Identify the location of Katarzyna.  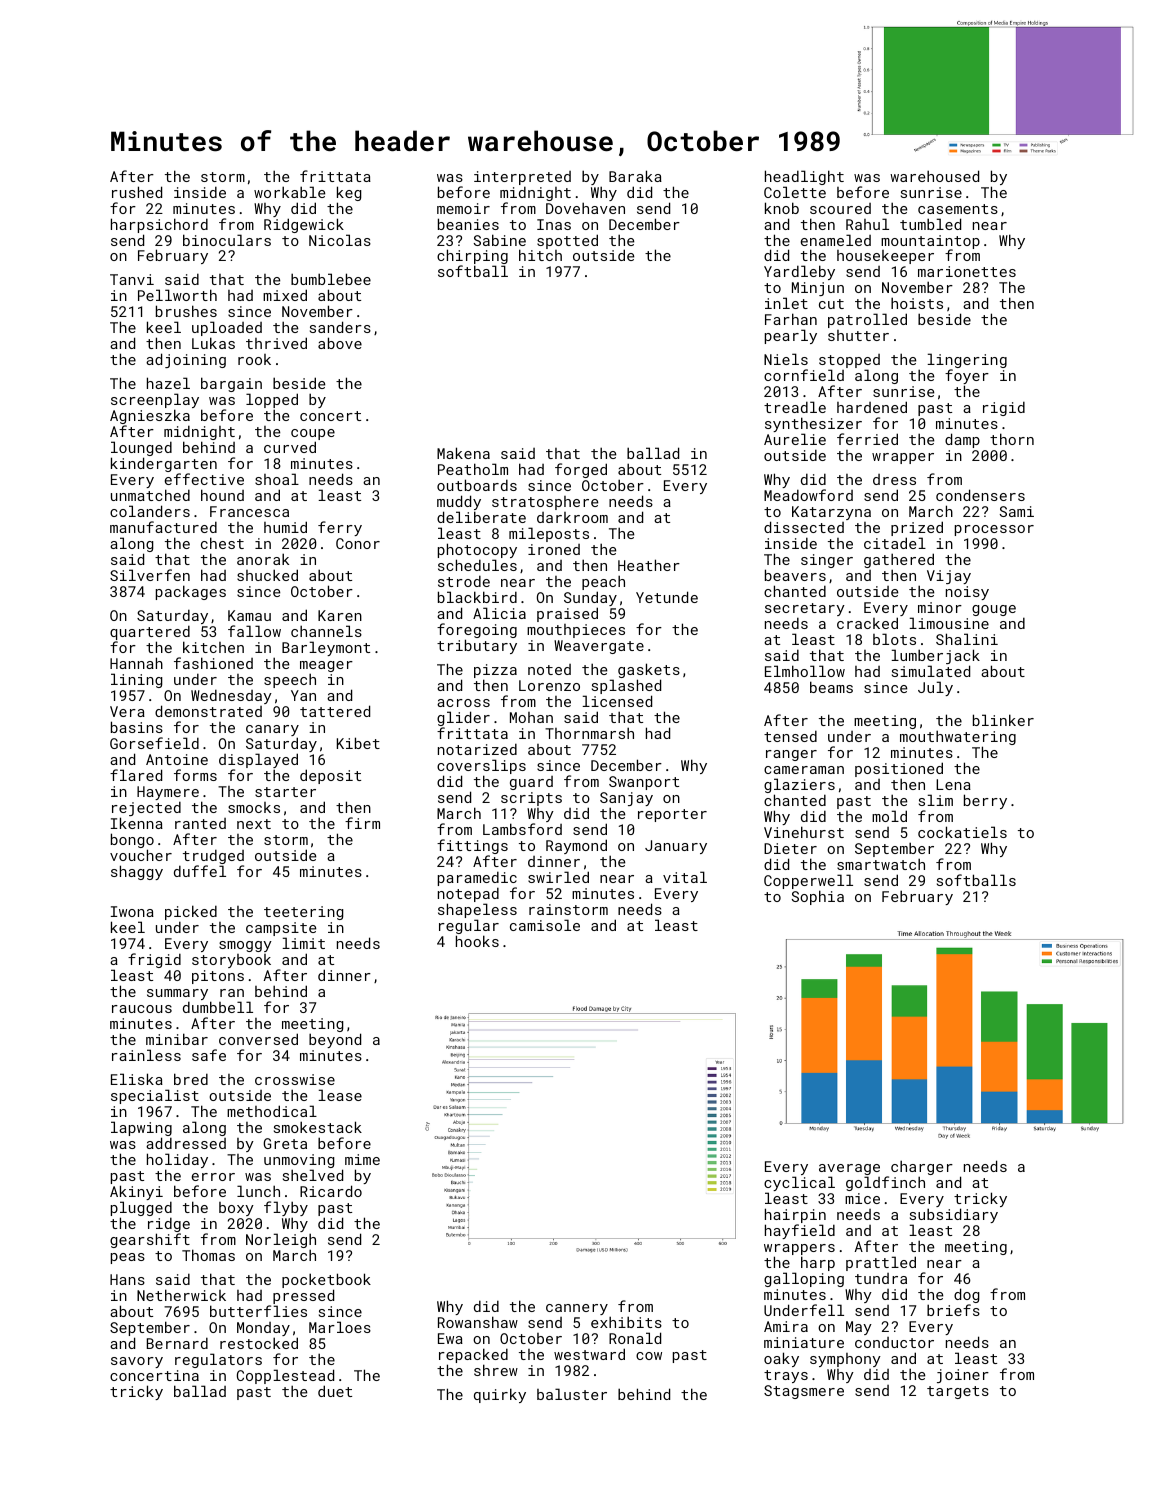
(831, 513).
